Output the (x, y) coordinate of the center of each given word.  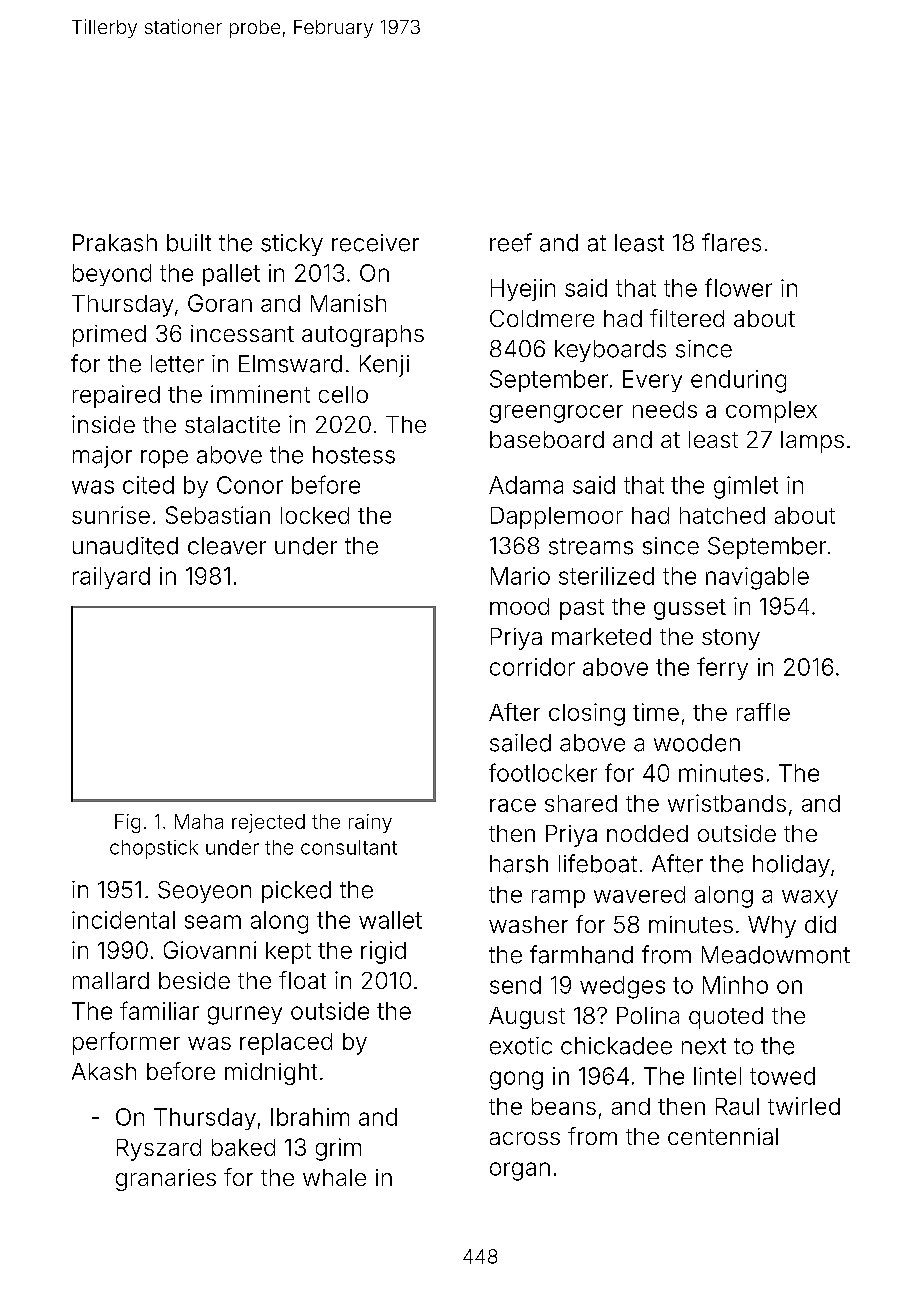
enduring (738, 381)
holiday (791, 866)
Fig (127, 823)
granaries (166, 1180)
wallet (390, 920)
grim (338, 1149)
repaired (116, 396)
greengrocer (556, 414)
